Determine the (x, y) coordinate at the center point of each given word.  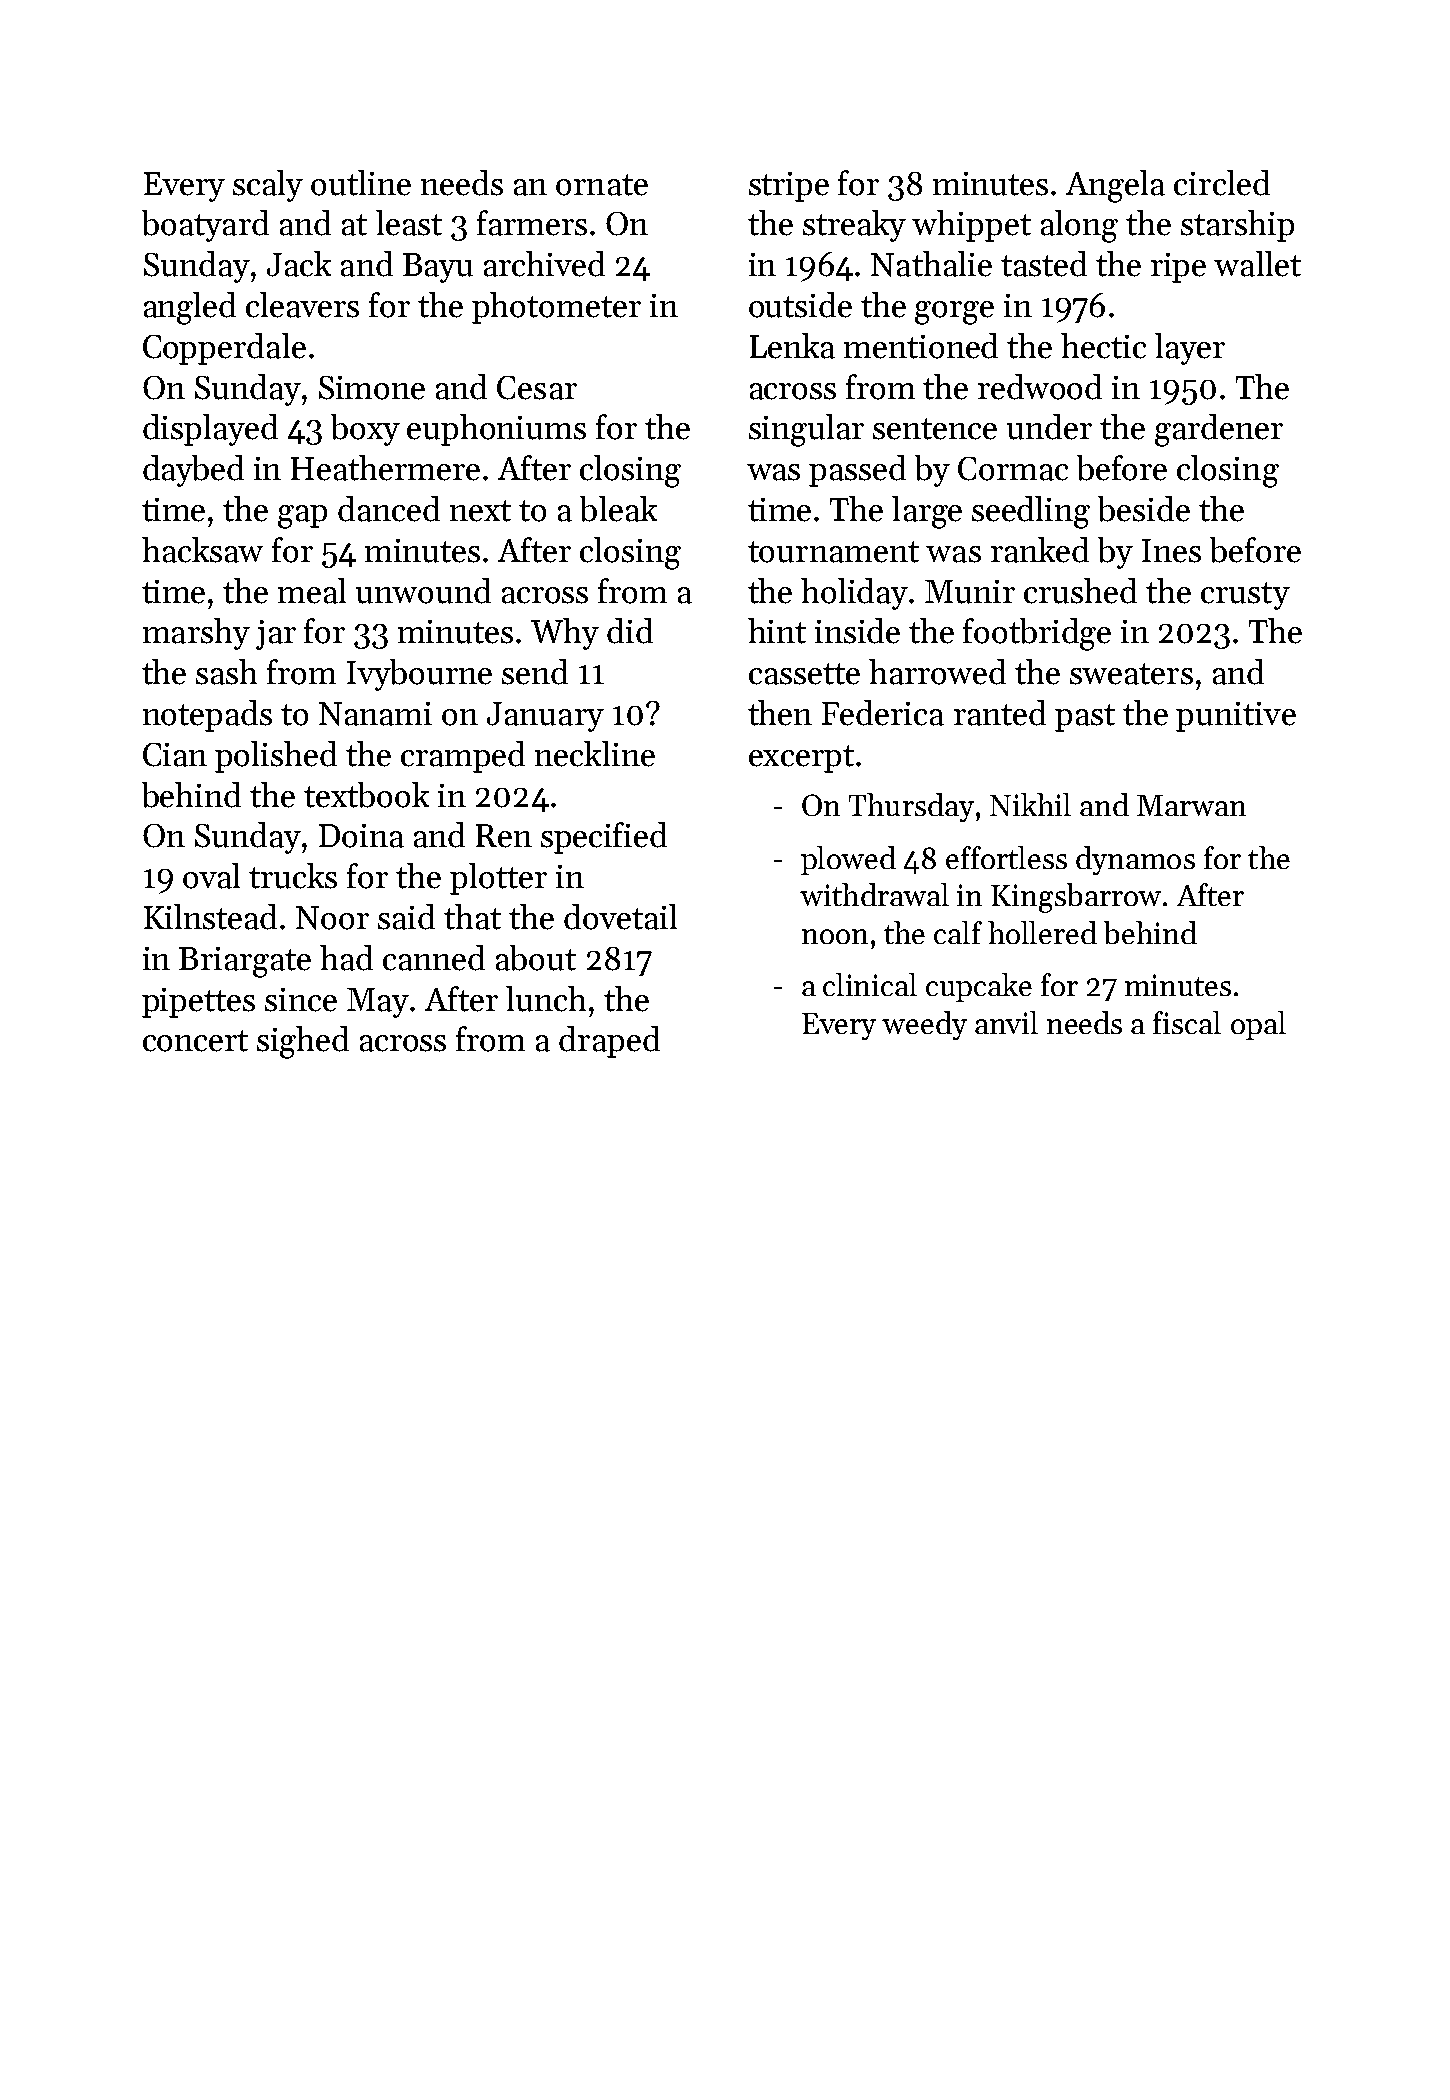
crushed (1080, 591)
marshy (196, 634)
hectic (1103, 346)
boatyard (205, 226)
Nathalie (931, 264)
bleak (618, 509)
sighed (303, 1042)
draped (609, 1042)
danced (389, 509)
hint (777, 631)
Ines (1171, 551)
